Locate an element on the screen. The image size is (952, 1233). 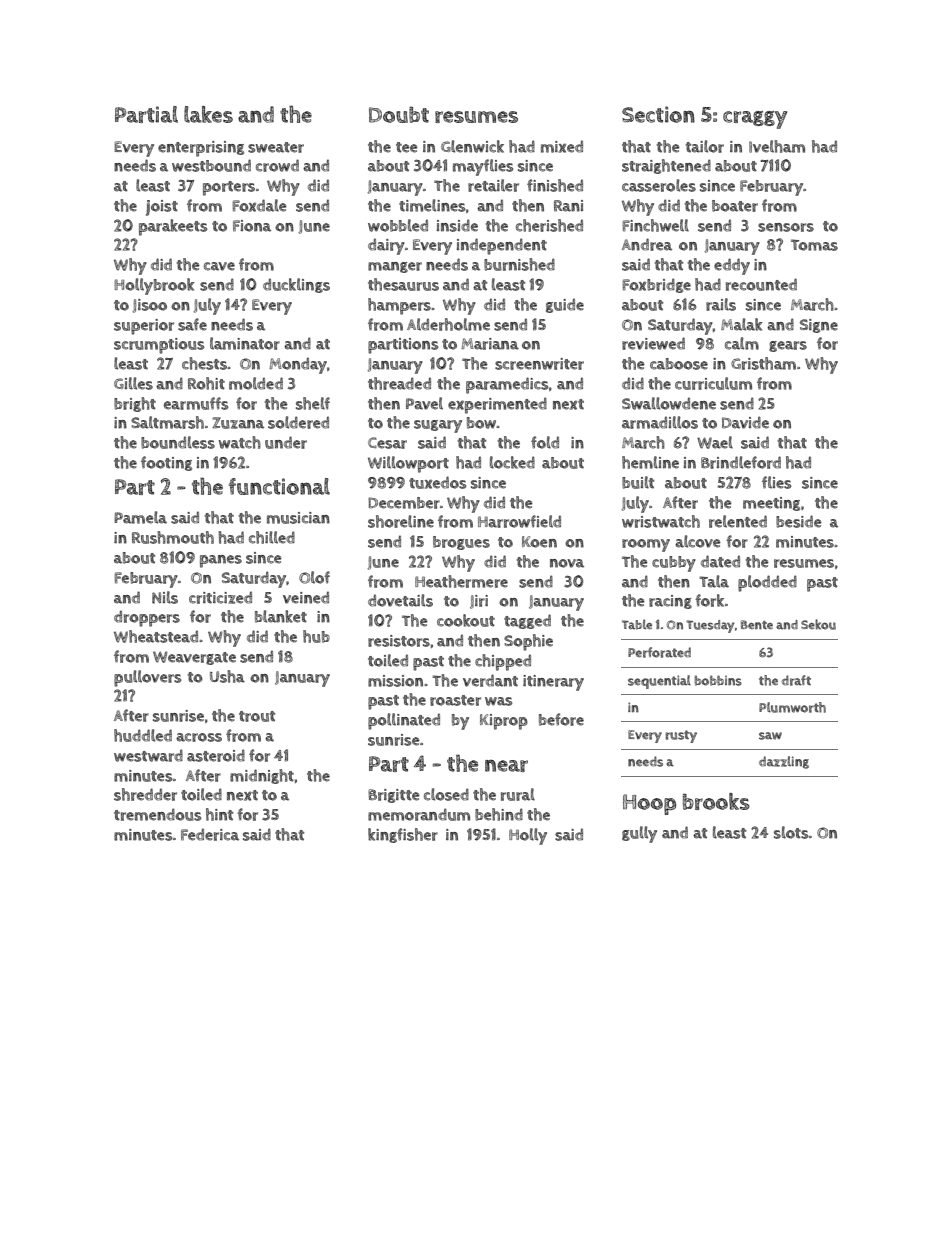
thesaurus is located at coordinates (403, 284).
